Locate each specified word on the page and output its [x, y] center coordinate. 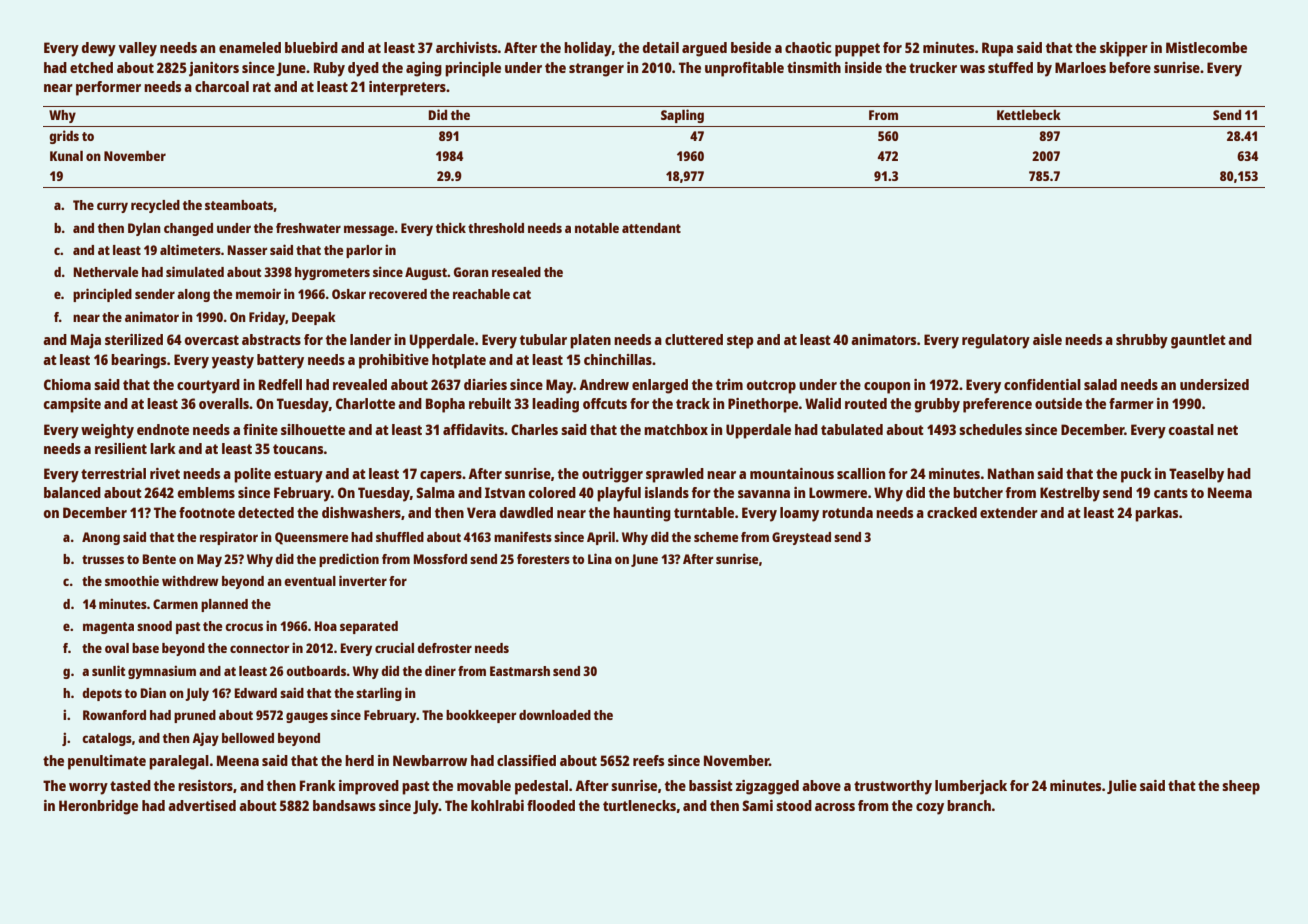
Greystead [801, 538]
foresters [543, 559]
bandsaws [344, 805]
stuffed [1010, 67]
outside [1058, 403]
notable [597, 228]
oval [117, 648]
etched [91, 67]
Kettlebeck [1029, 114]
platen [590, 341]
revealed [360, 384]
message [369, 230]
